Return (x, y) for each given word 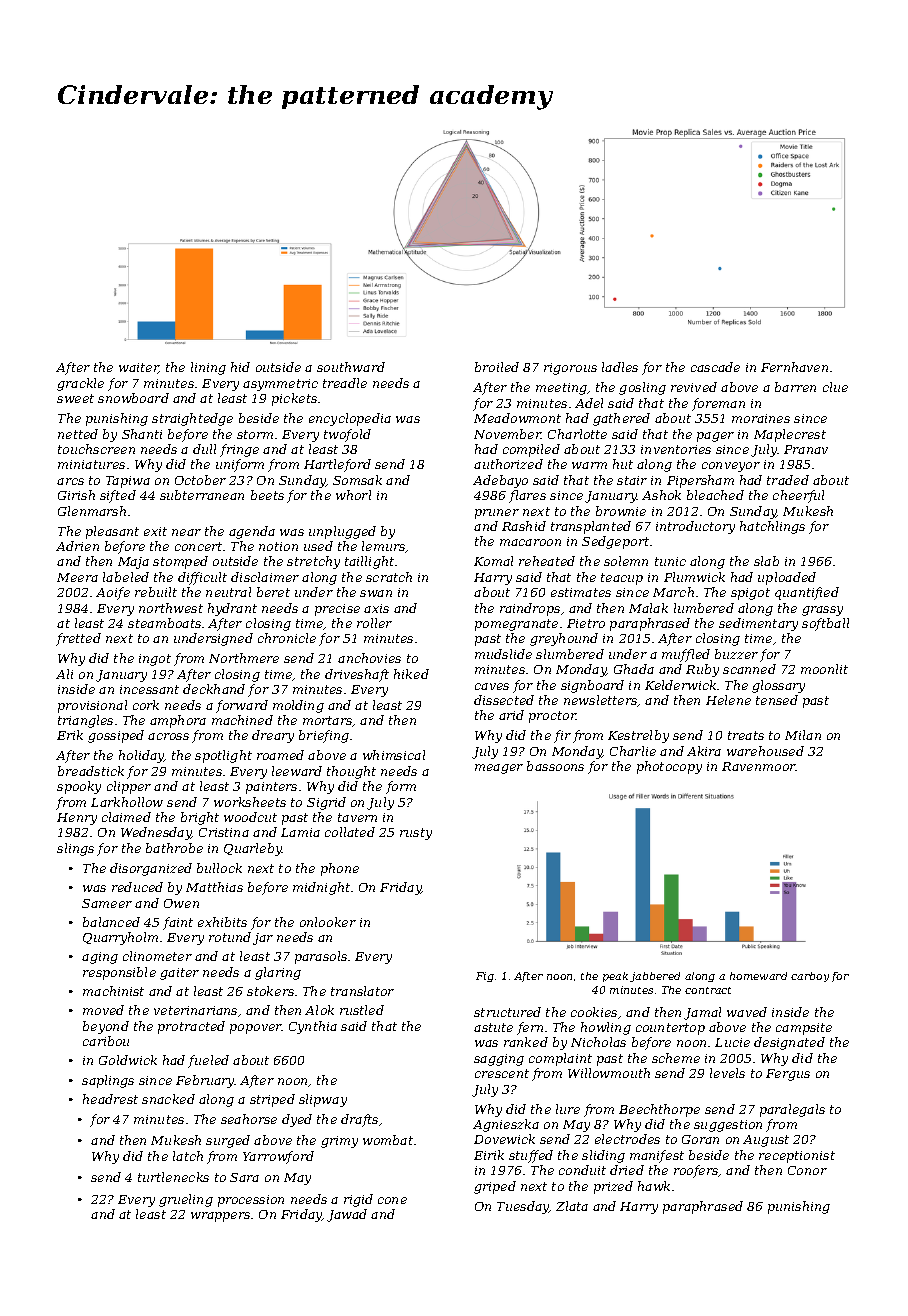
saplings (108, 1081)
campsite (804, 1029)
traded (788, 480)
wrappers (220, 1217)
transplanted (591, 527)
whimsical (394, 755)
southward (351, 367)
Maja (133, 563)
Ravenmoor (759, 766)
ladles (620, 367)
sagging (499, 1060)
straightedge (192, 419)
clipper (129, 787)
